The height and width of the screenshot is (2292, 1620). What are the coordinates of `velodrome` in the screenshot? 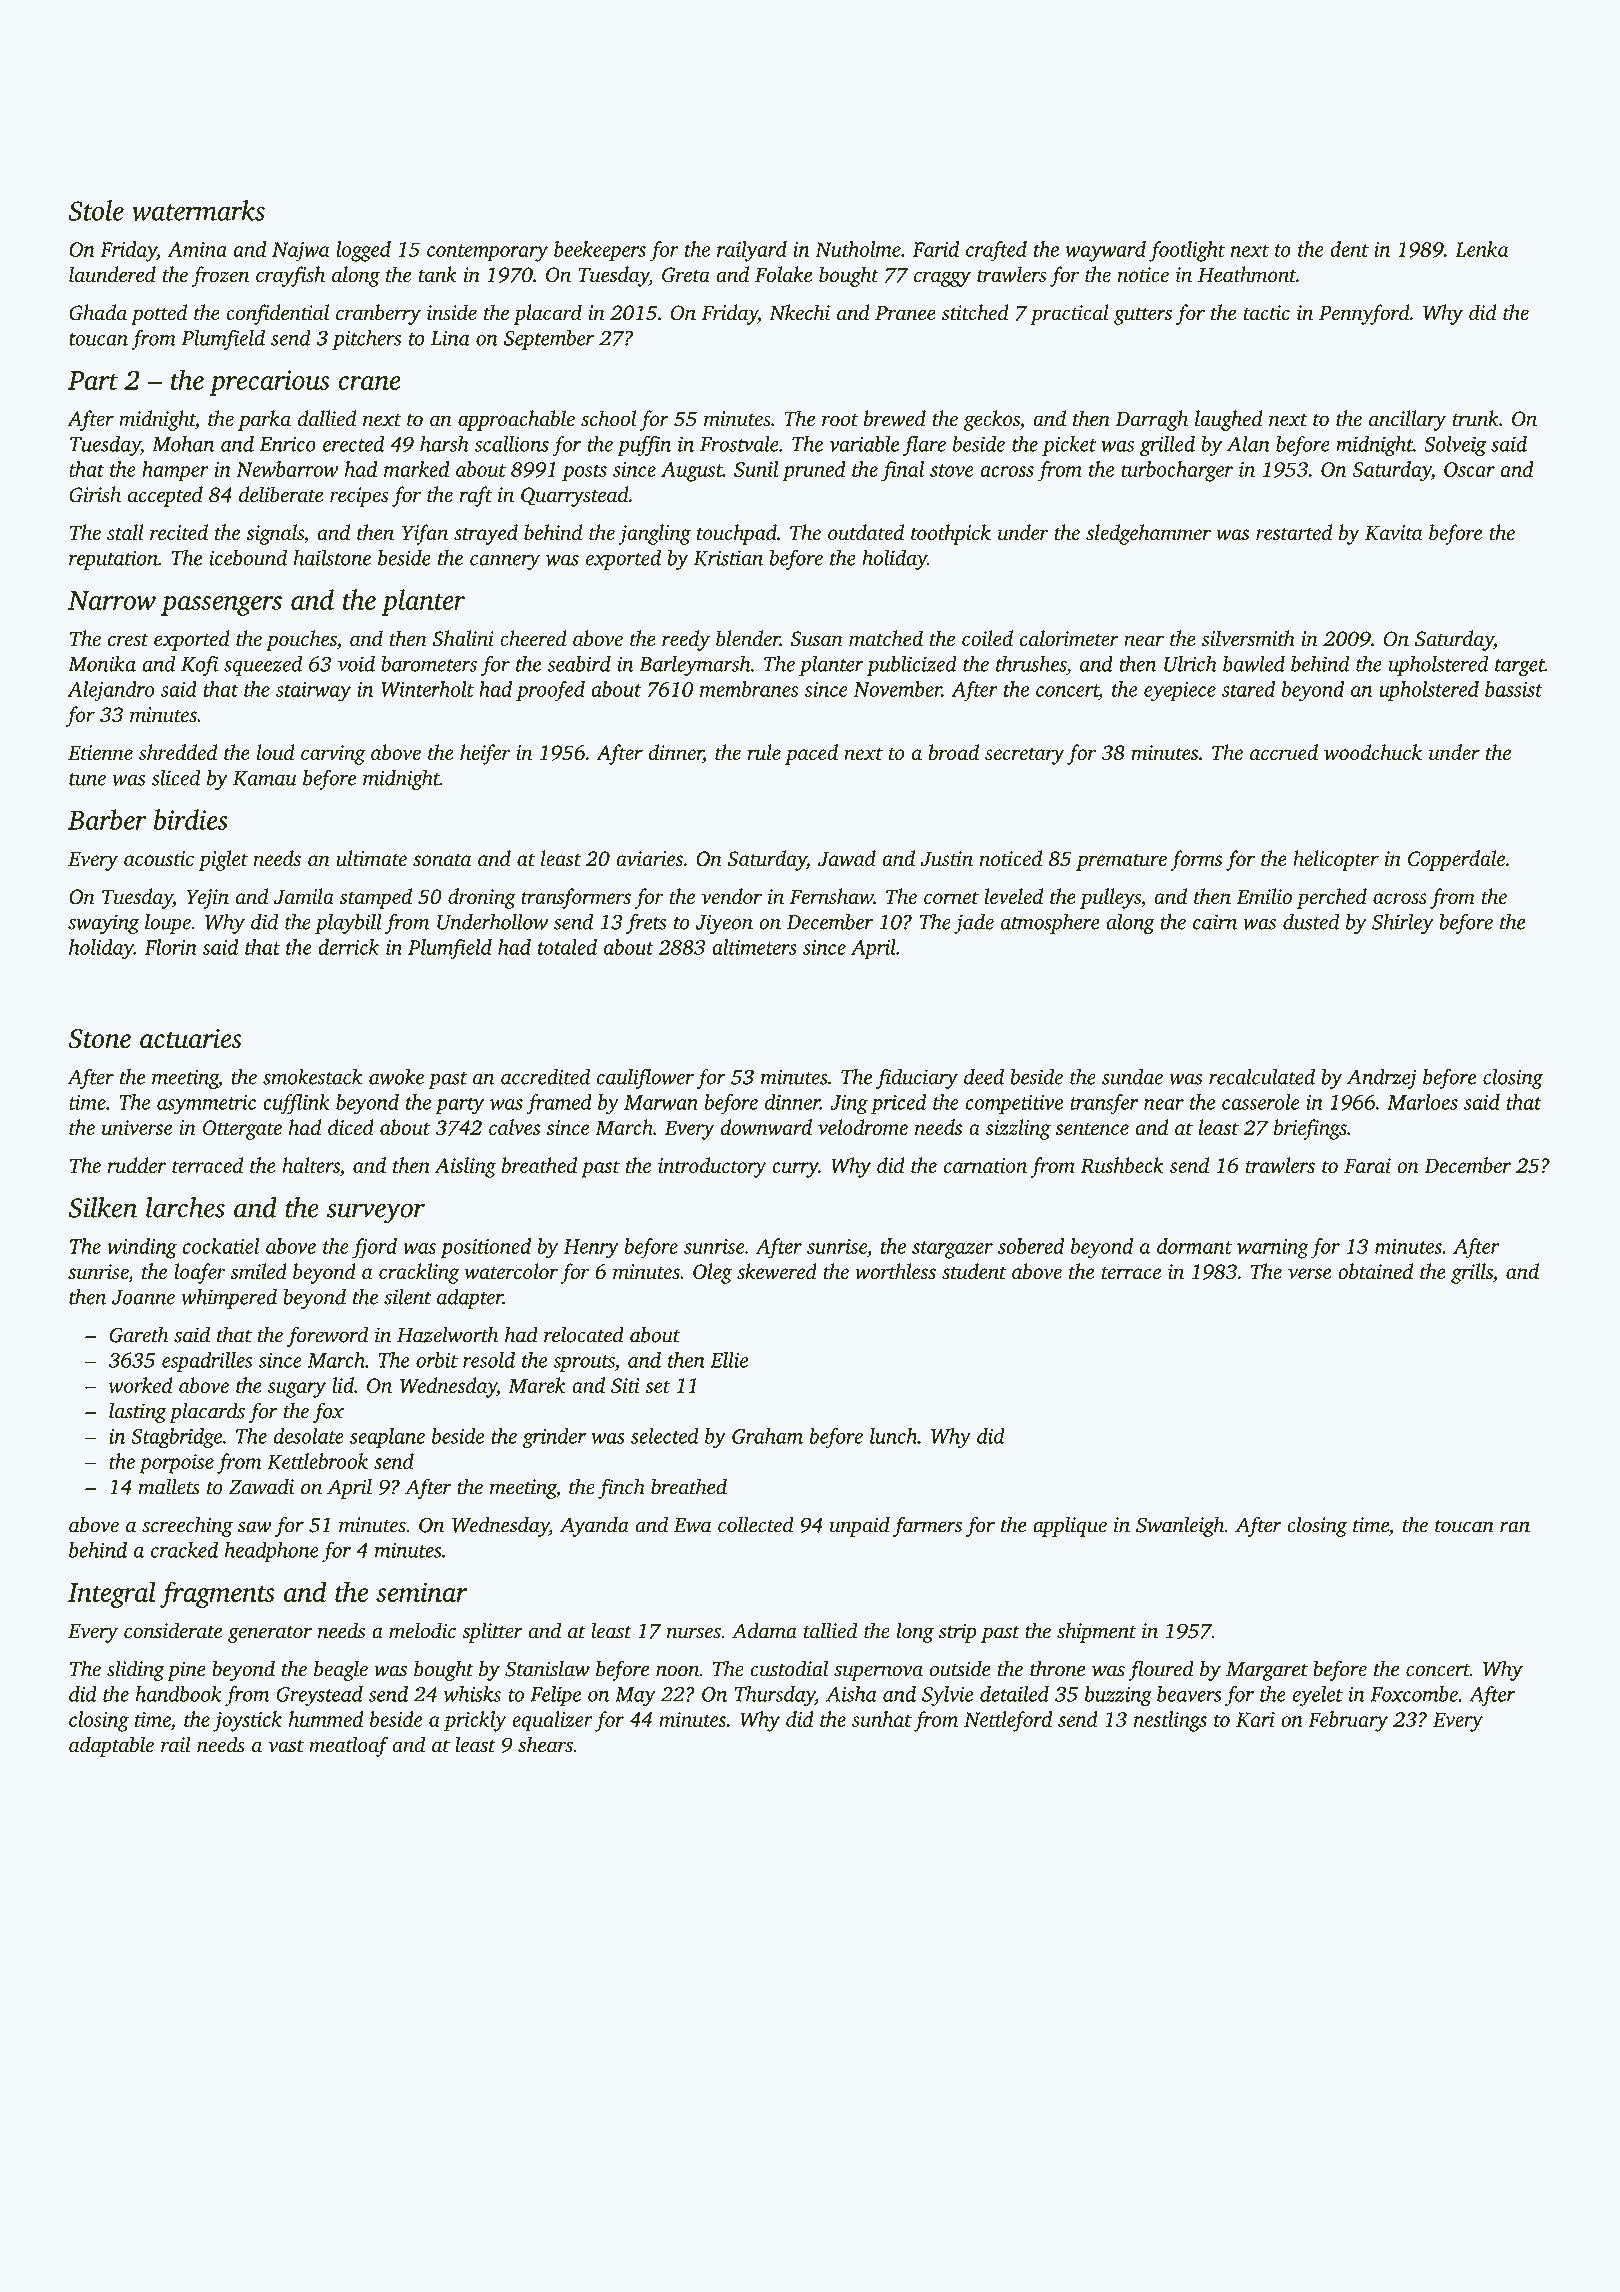 It's located at (863, 1127).
